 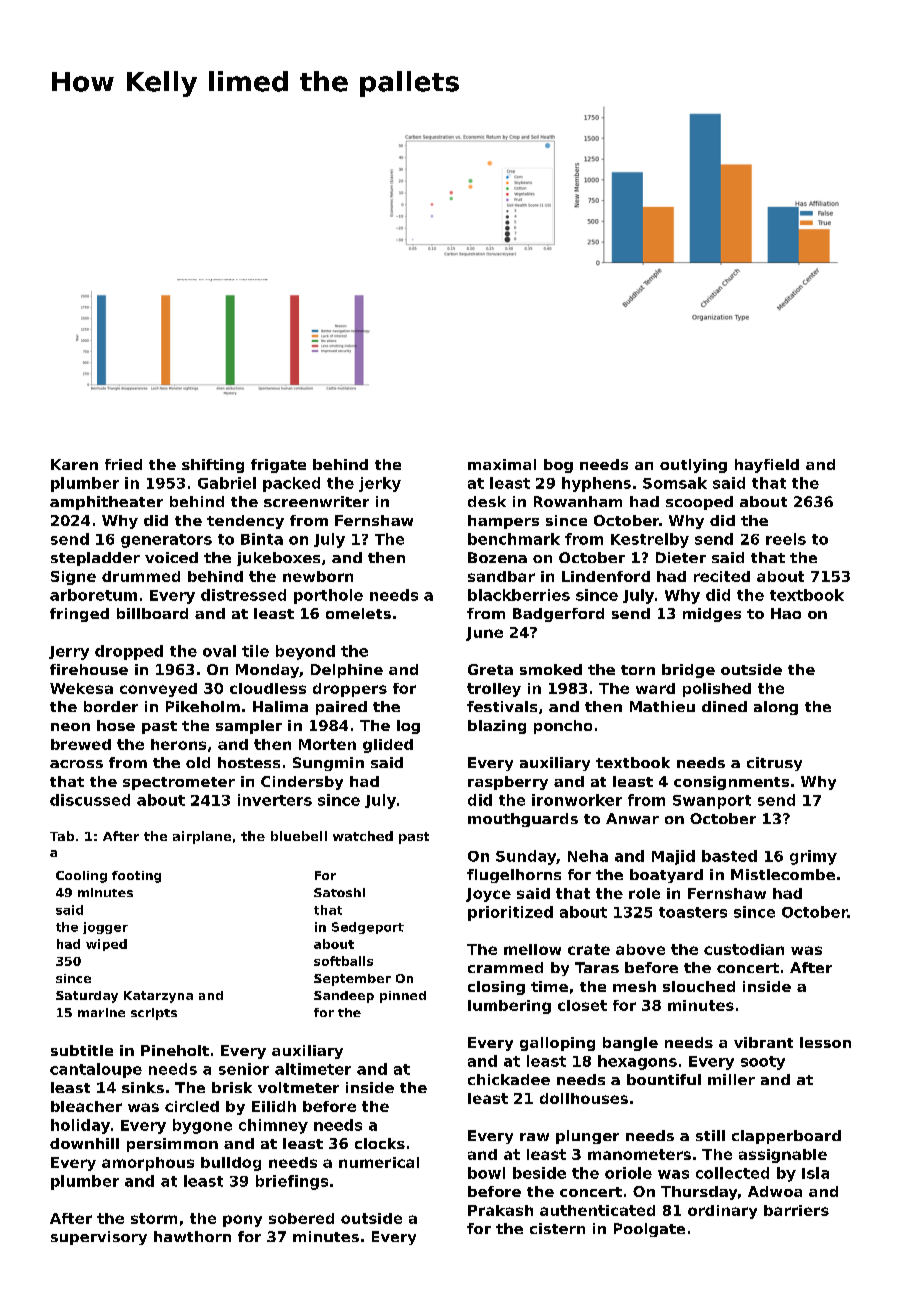 I want to click on hayfield, so click(x=767, y=466).
